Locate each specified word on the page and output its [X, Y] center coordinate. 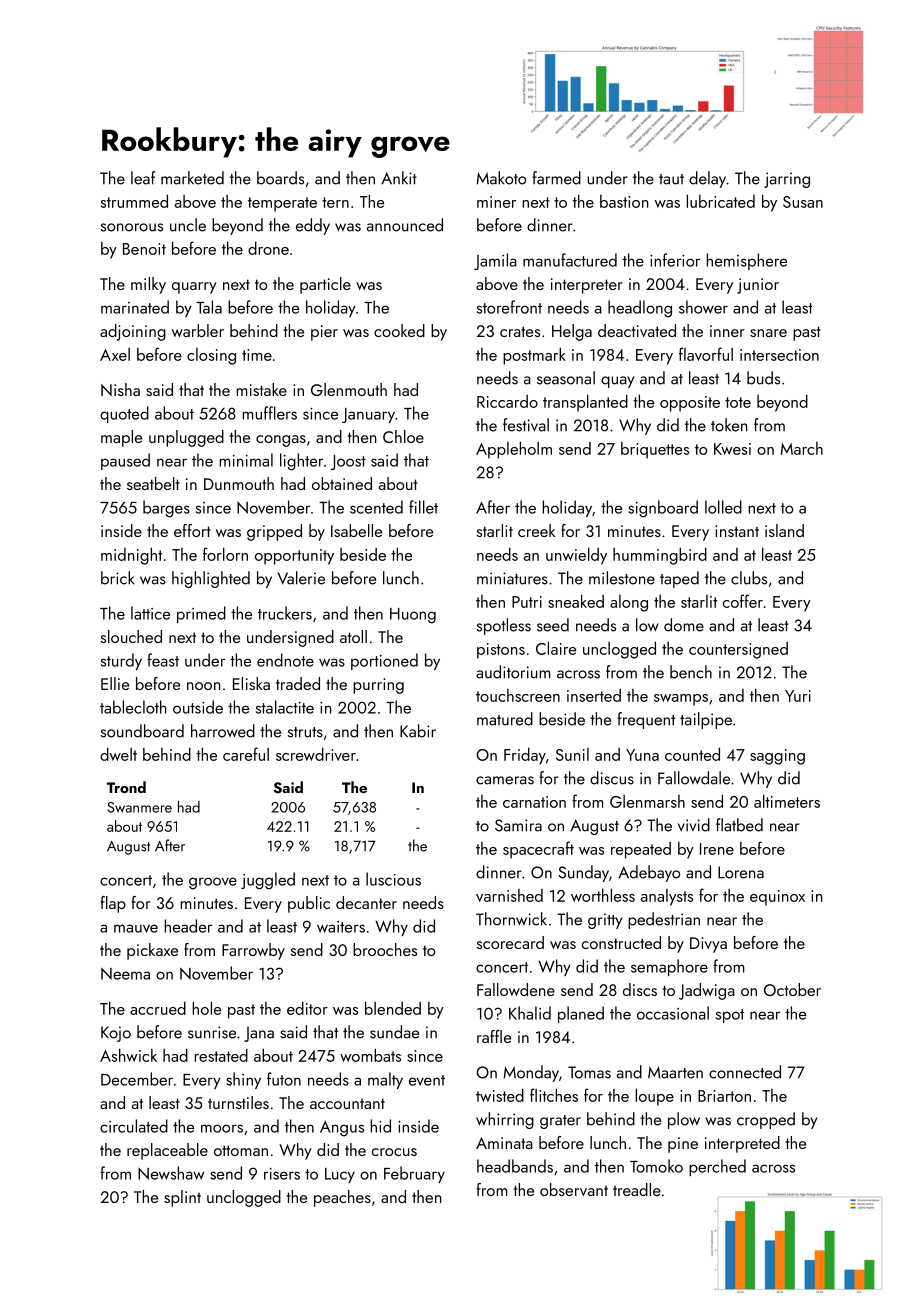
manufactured [570, 260]
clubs [749, 578]
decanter [366, 902]
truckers [285, 613]
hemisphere [746, 261]
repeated [641, 850]
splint [182, 1198]
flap [113, 904]
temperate [282, 204]
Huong [413, 616]
